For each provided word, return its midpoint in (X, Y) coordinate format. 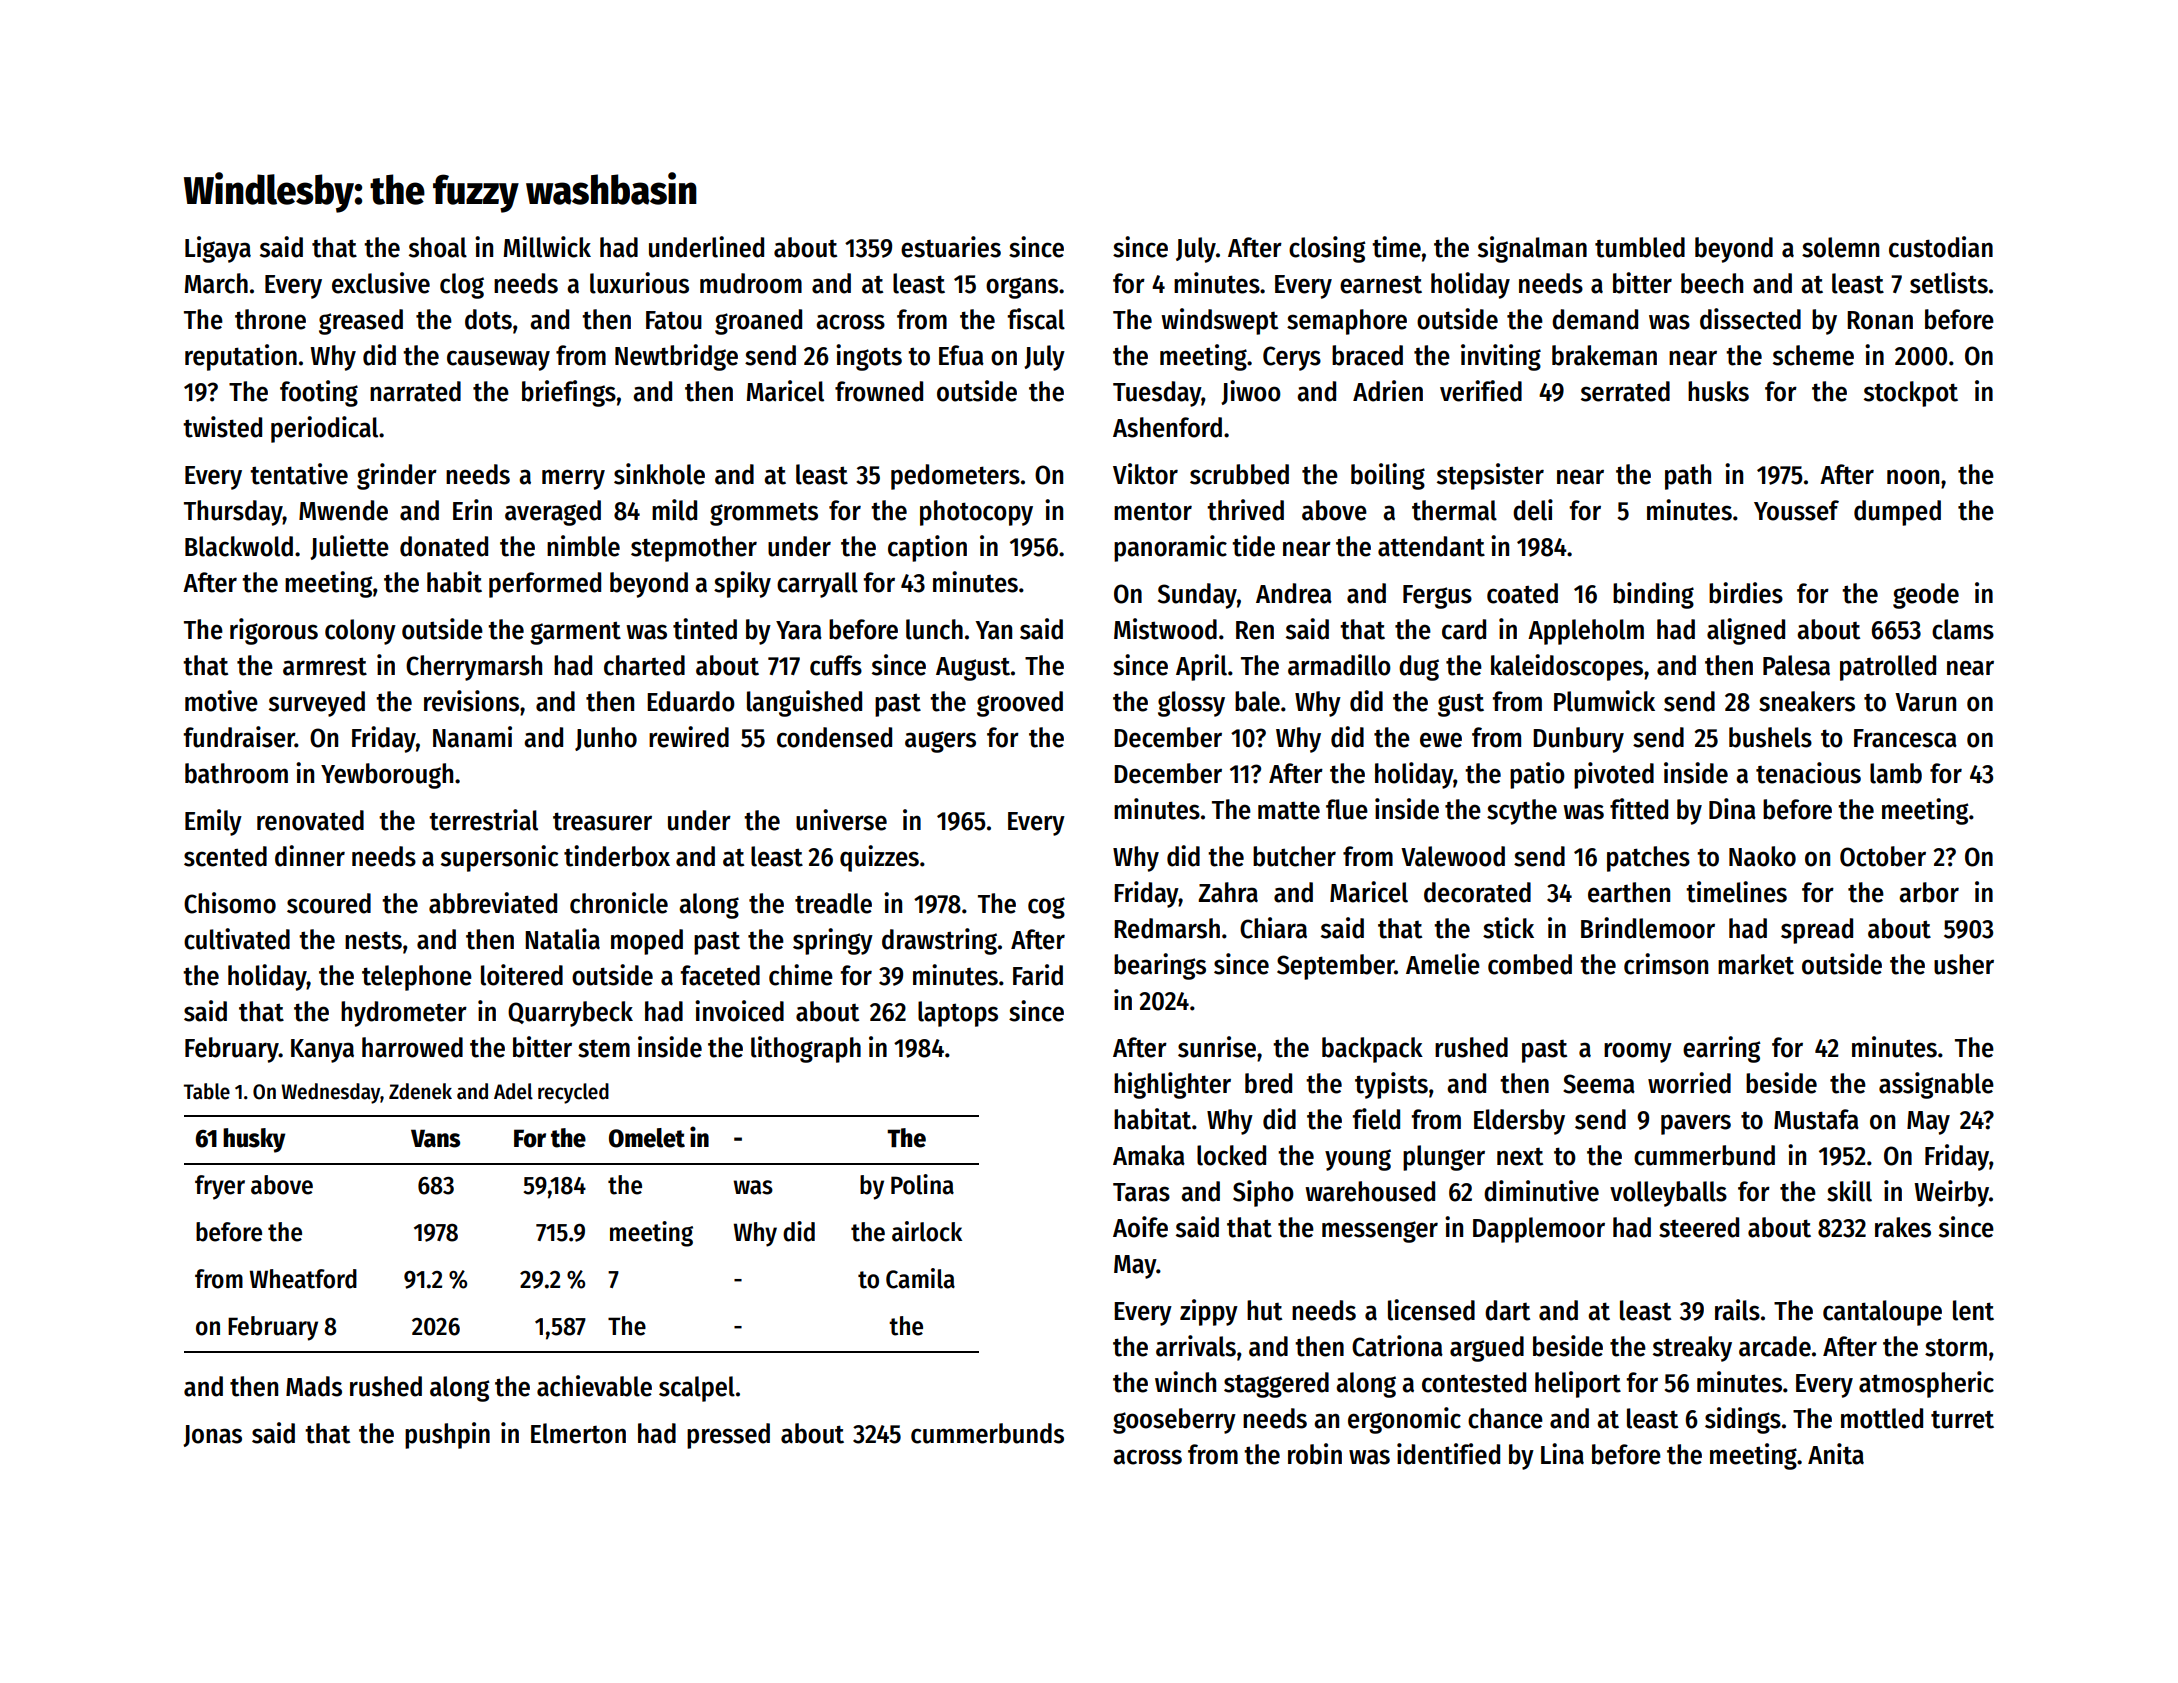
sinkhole (659, 474)
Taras (1141, 1192)
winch (1185, 1382)
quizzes (879, 858)
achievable (594, 1386)
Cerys (1292, 358)
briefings (569, 393)
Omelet (647, 1138)
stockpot (1911, 394)
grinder (397, 476)
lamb (1896, 773)
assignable (1936, 1085)
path (1688, 477)
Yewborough (387, 776)
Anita (1836, 1454)
